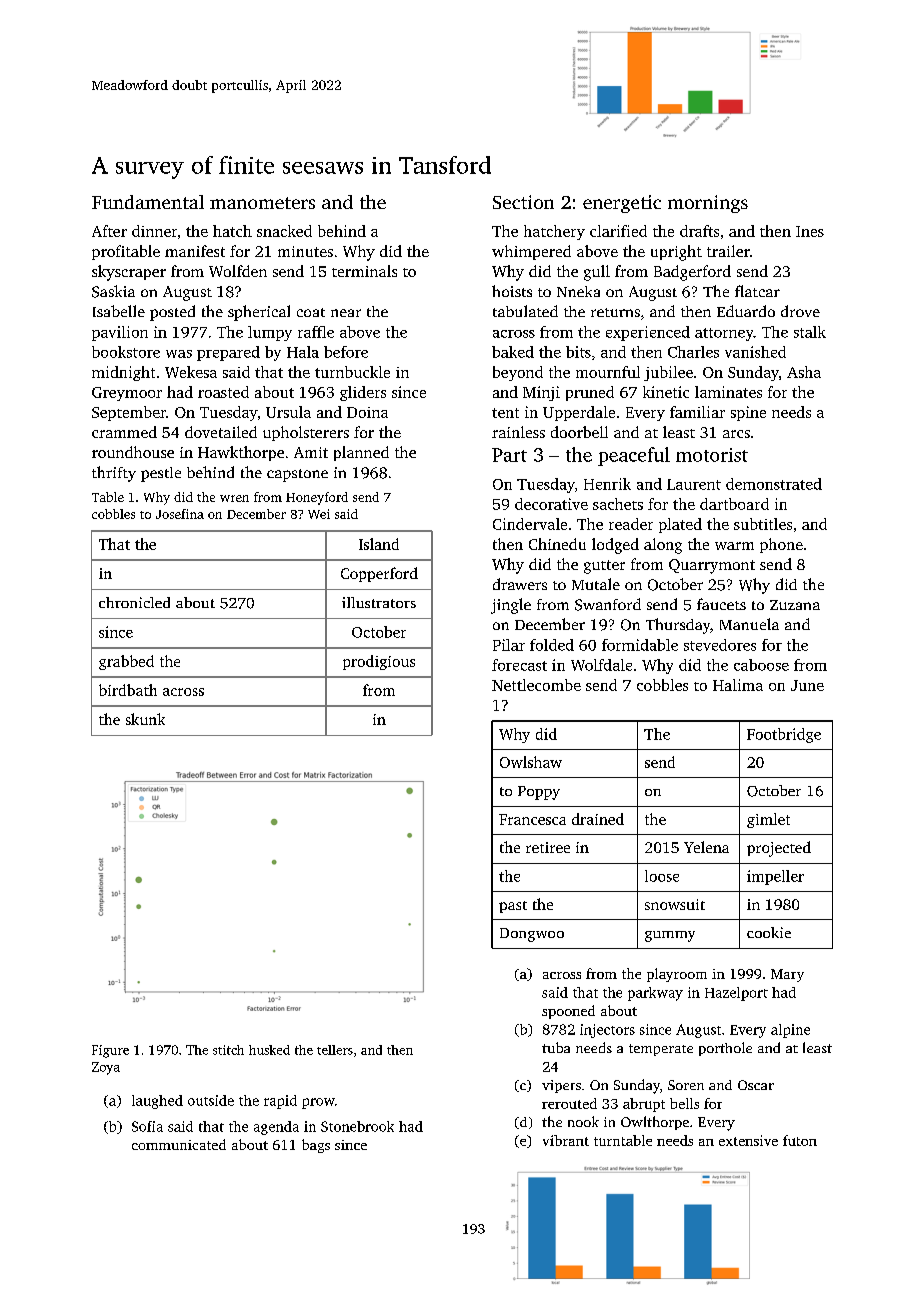 This screenshot has width=924, height=1311. What do you see at coordinates (106, 1068) in the screenshot?
I see `Zoya` at bounding box center [106, 1068].
